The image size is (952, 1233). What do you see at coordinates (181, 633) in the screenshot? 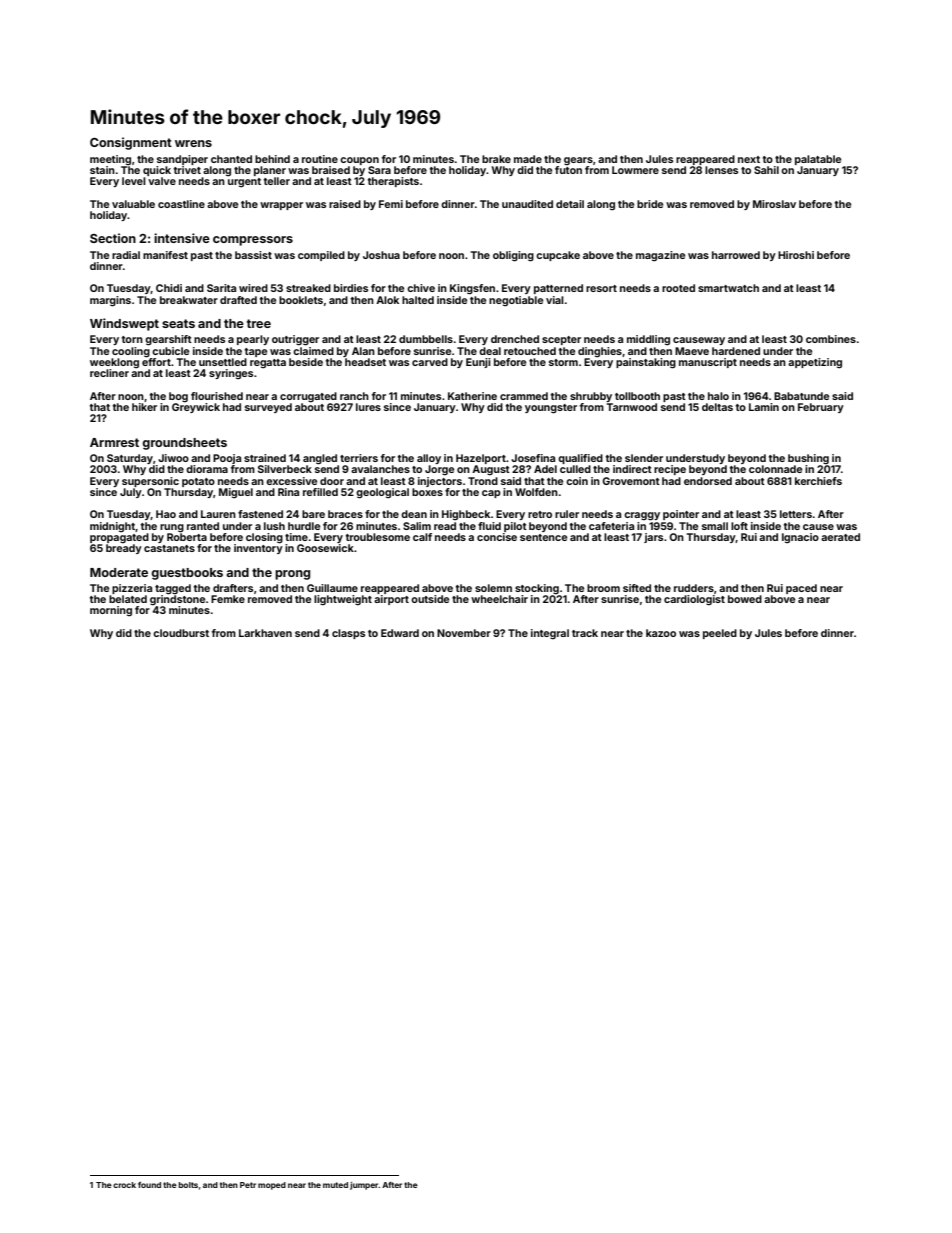
I see `cloudburst` at bounding box center [181, 633].
